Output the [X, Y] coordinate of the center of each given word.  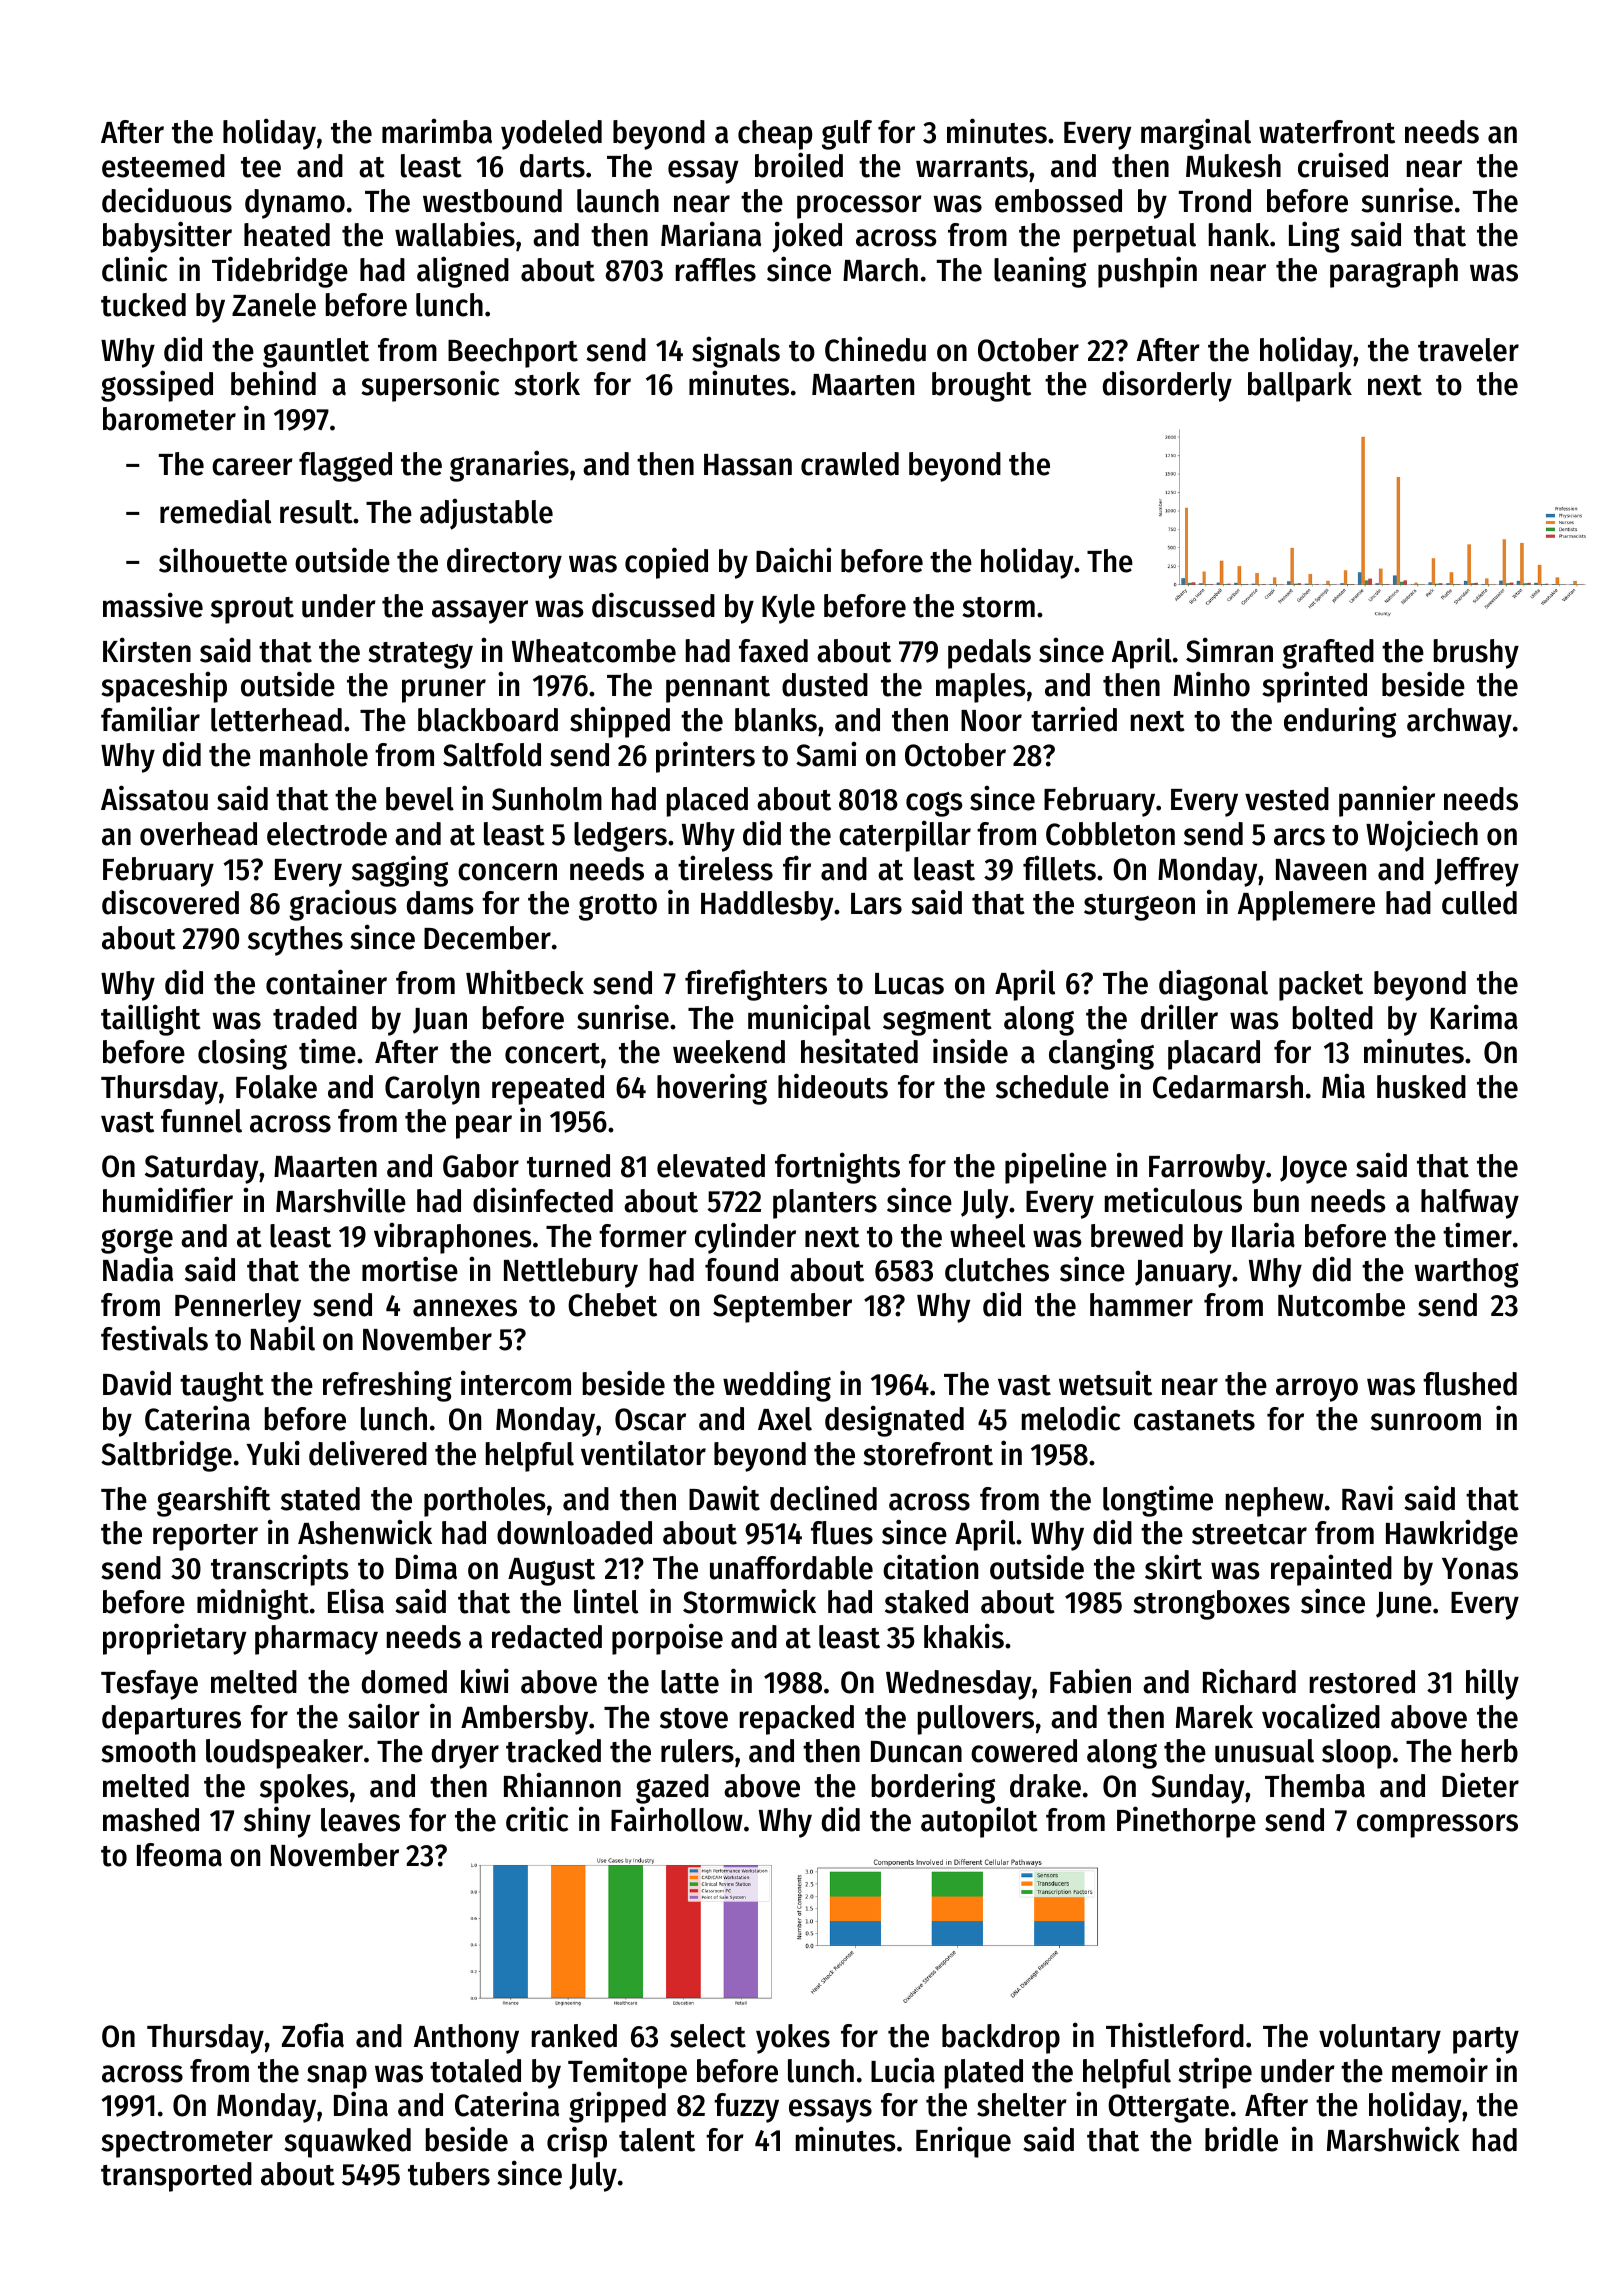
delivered [368, 1453]
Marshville [341, 1200]
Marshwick [1393, 2139]
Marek [1214, 1717]
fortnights [837, 1168]
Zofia [313, 2035]
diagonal [1213, 985]
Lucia [903, 2070]
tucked [143, 305]
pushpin [1147, 272]
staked [926, 1602]
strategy [420, 655]
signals [736, 352]
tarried [1074, 719]
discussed [653, 605]
